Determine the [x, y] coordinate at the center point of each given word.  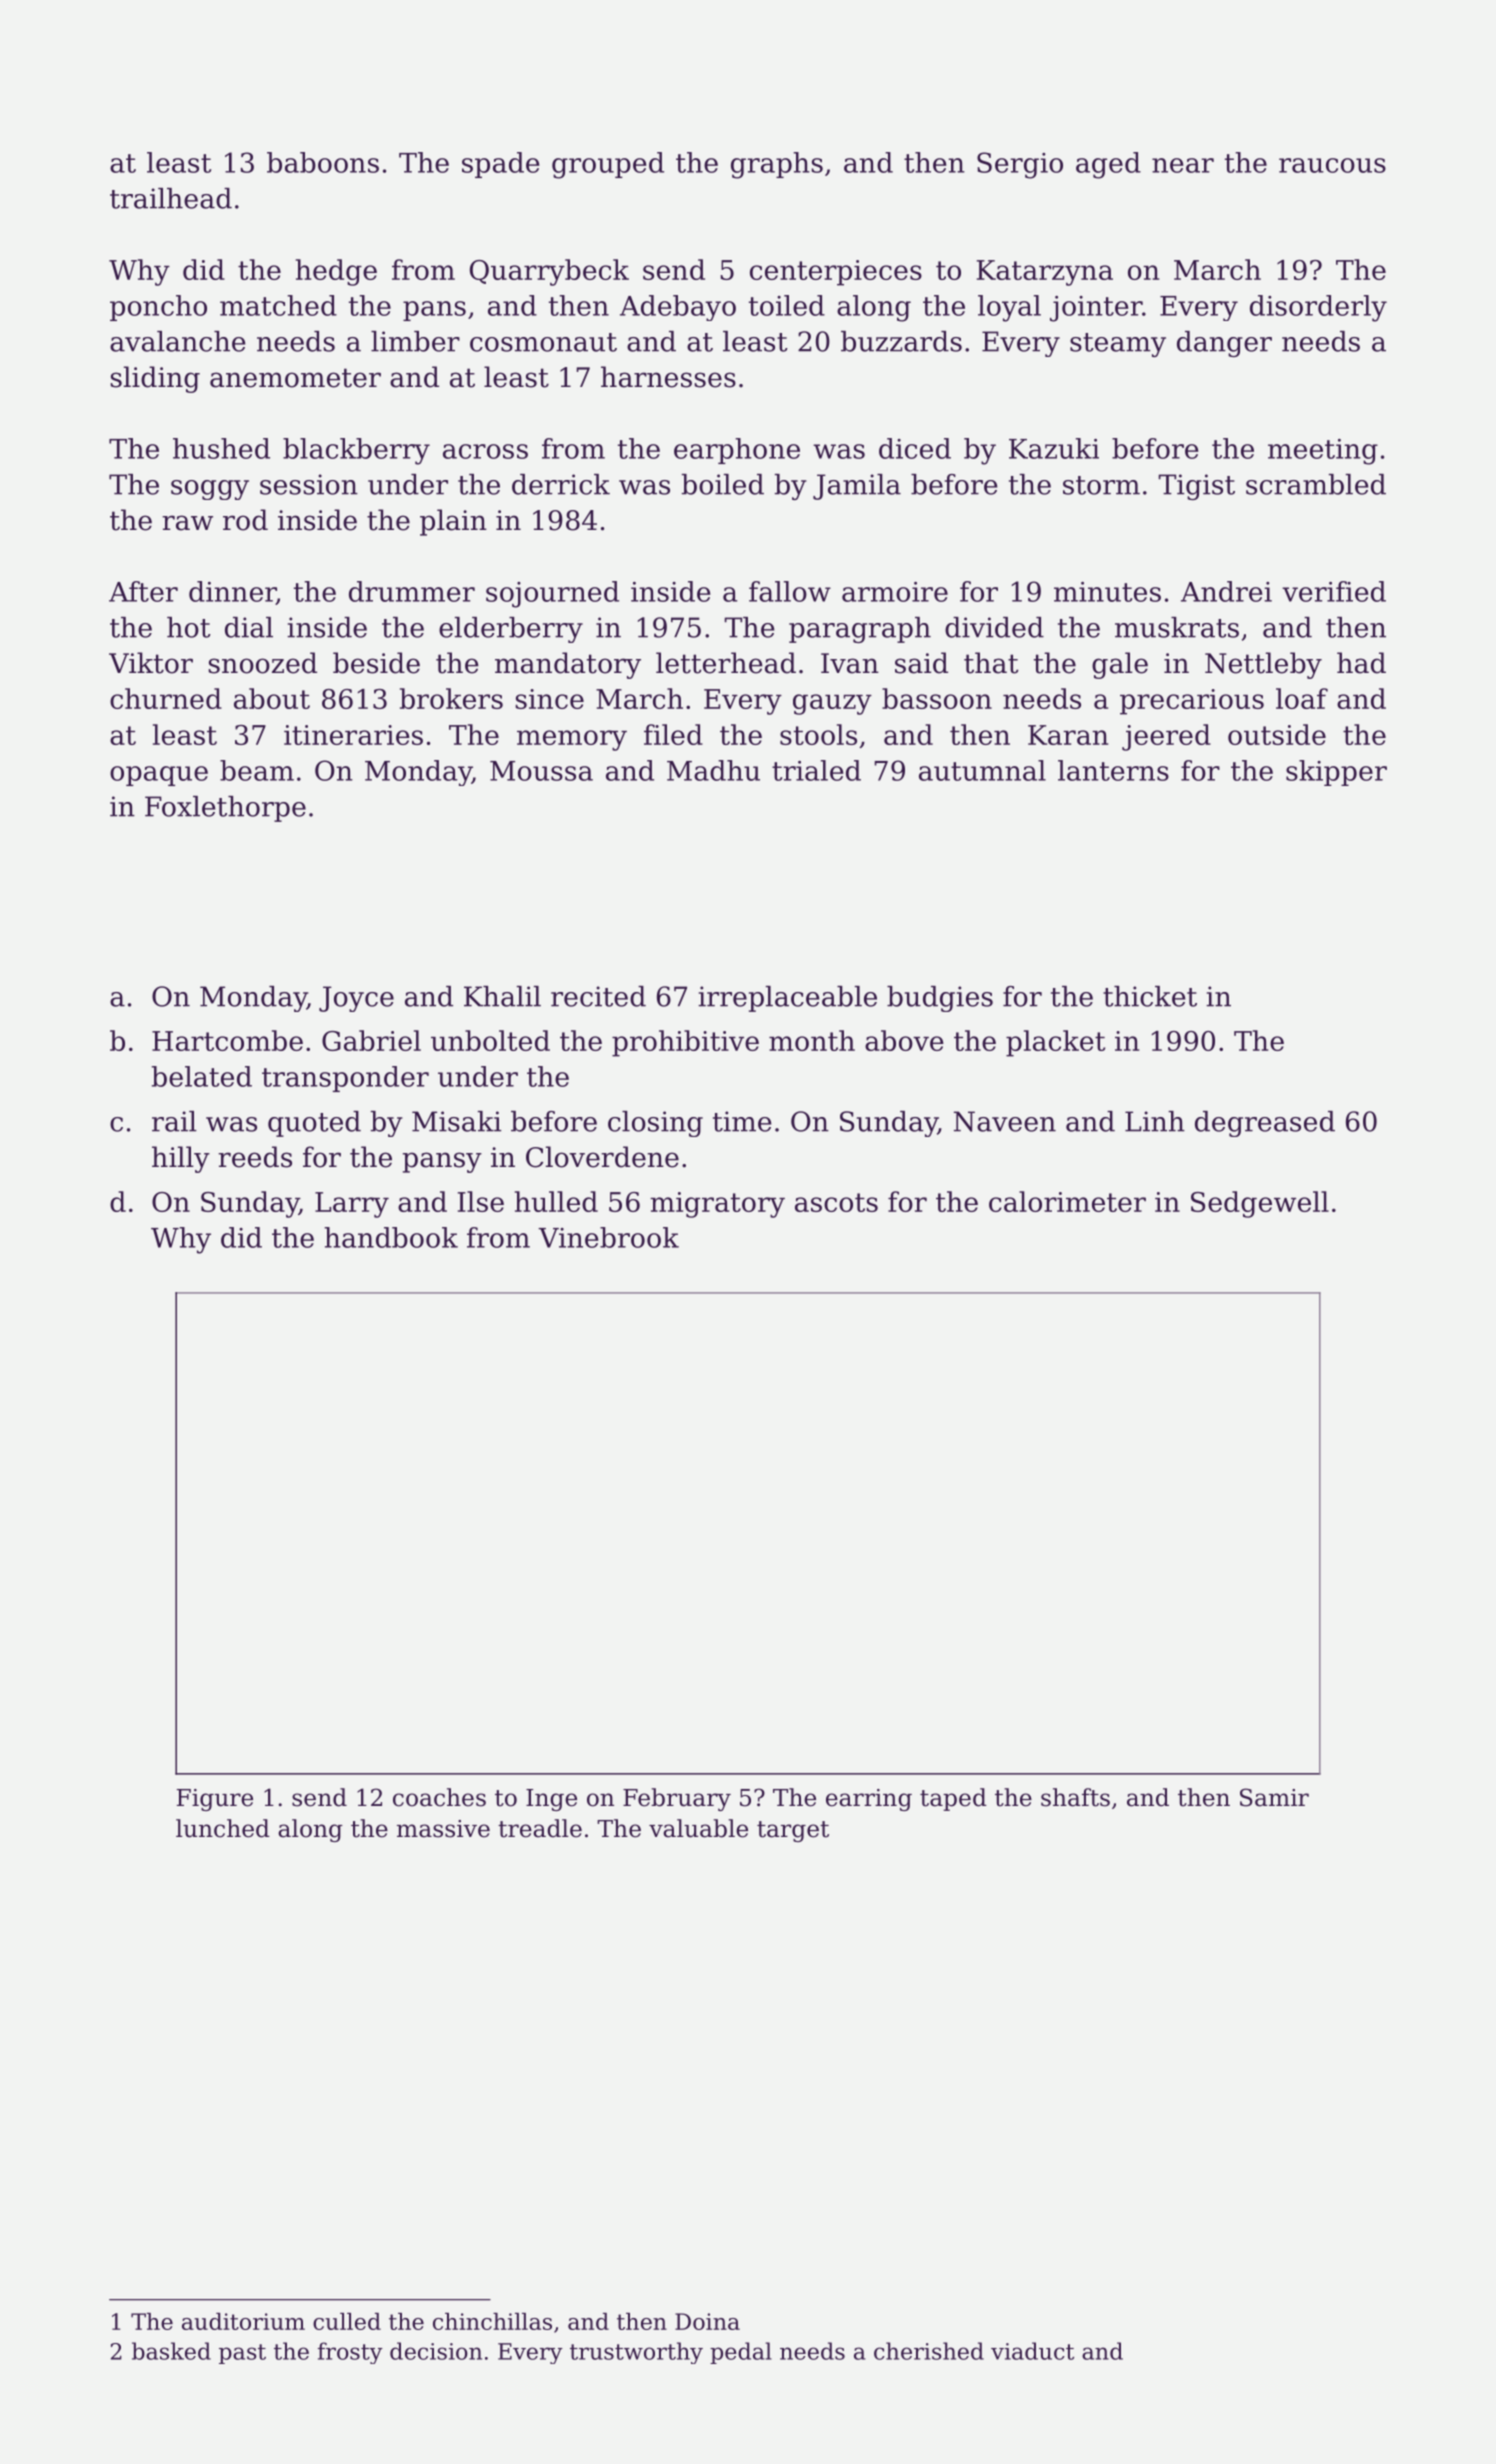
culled [347, 2321]
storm [1101, 485]
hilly [181, 1159]
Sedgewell [1260, 1204]
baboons [323, 162]
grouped [608, 165]
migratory [717, 1205]
